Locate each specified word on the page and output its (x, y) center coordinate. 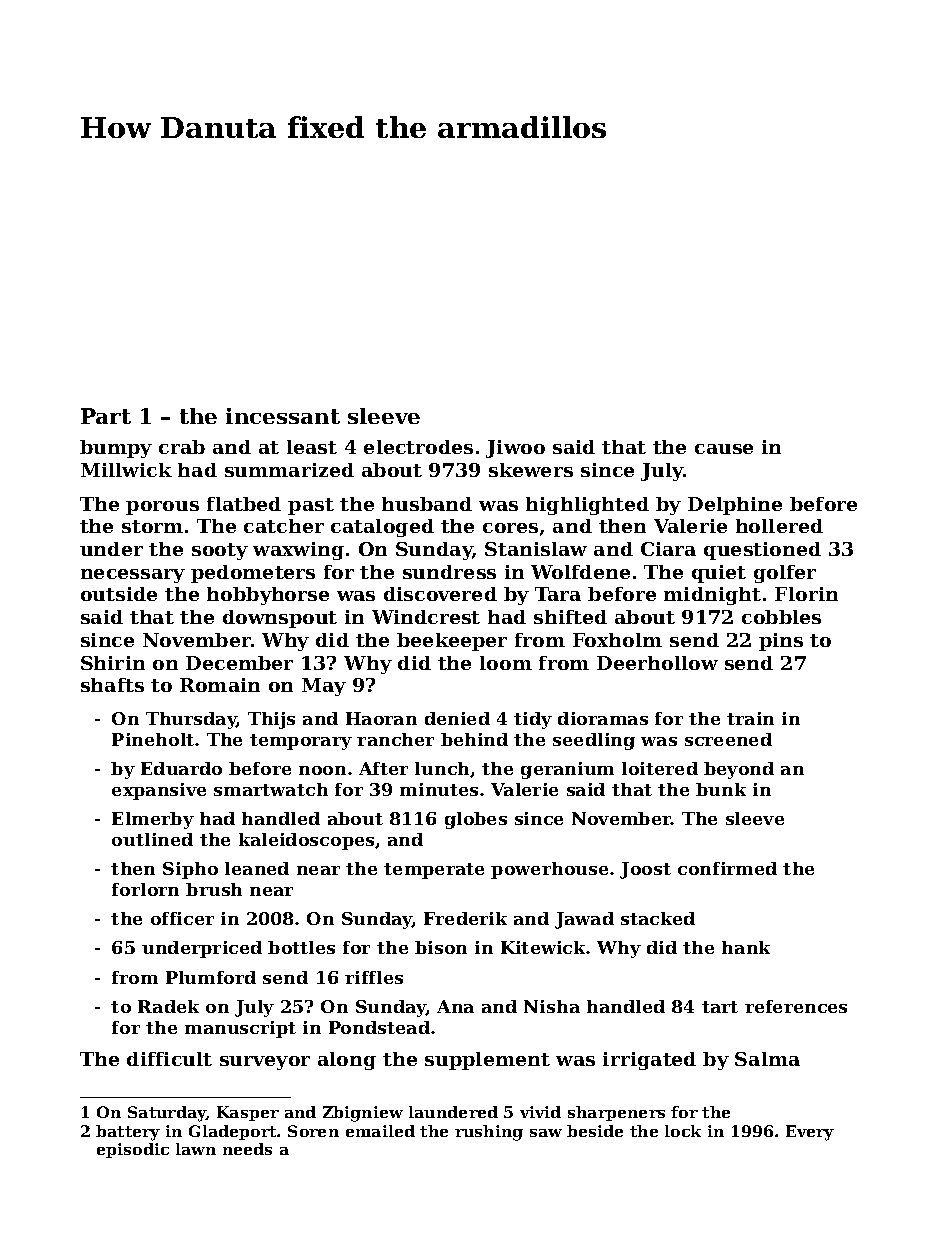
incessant (283, 416)
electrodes (418, 447)
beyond (739, 770)
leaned (257, 868)
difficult (169, 1059)
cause (724, 449)
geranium (567, 770)
